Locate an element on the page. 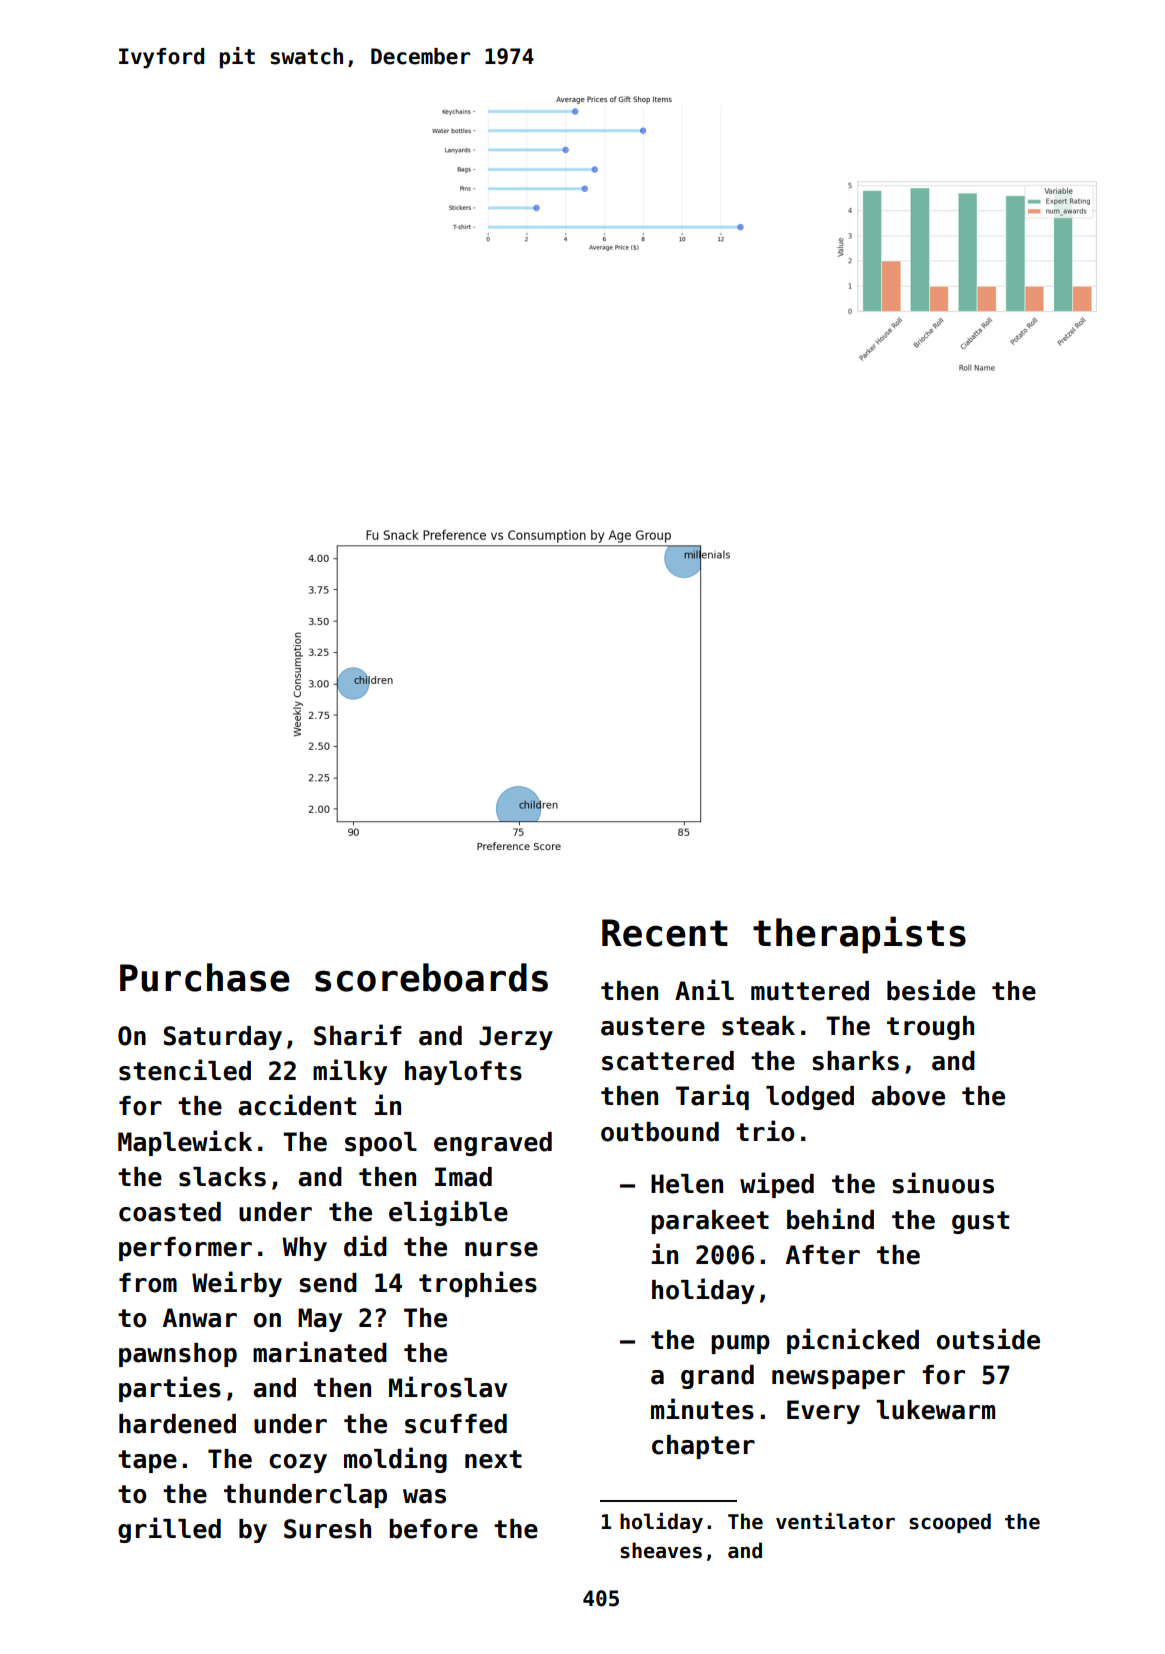  trophies is located at coordinates (478, 1284).
